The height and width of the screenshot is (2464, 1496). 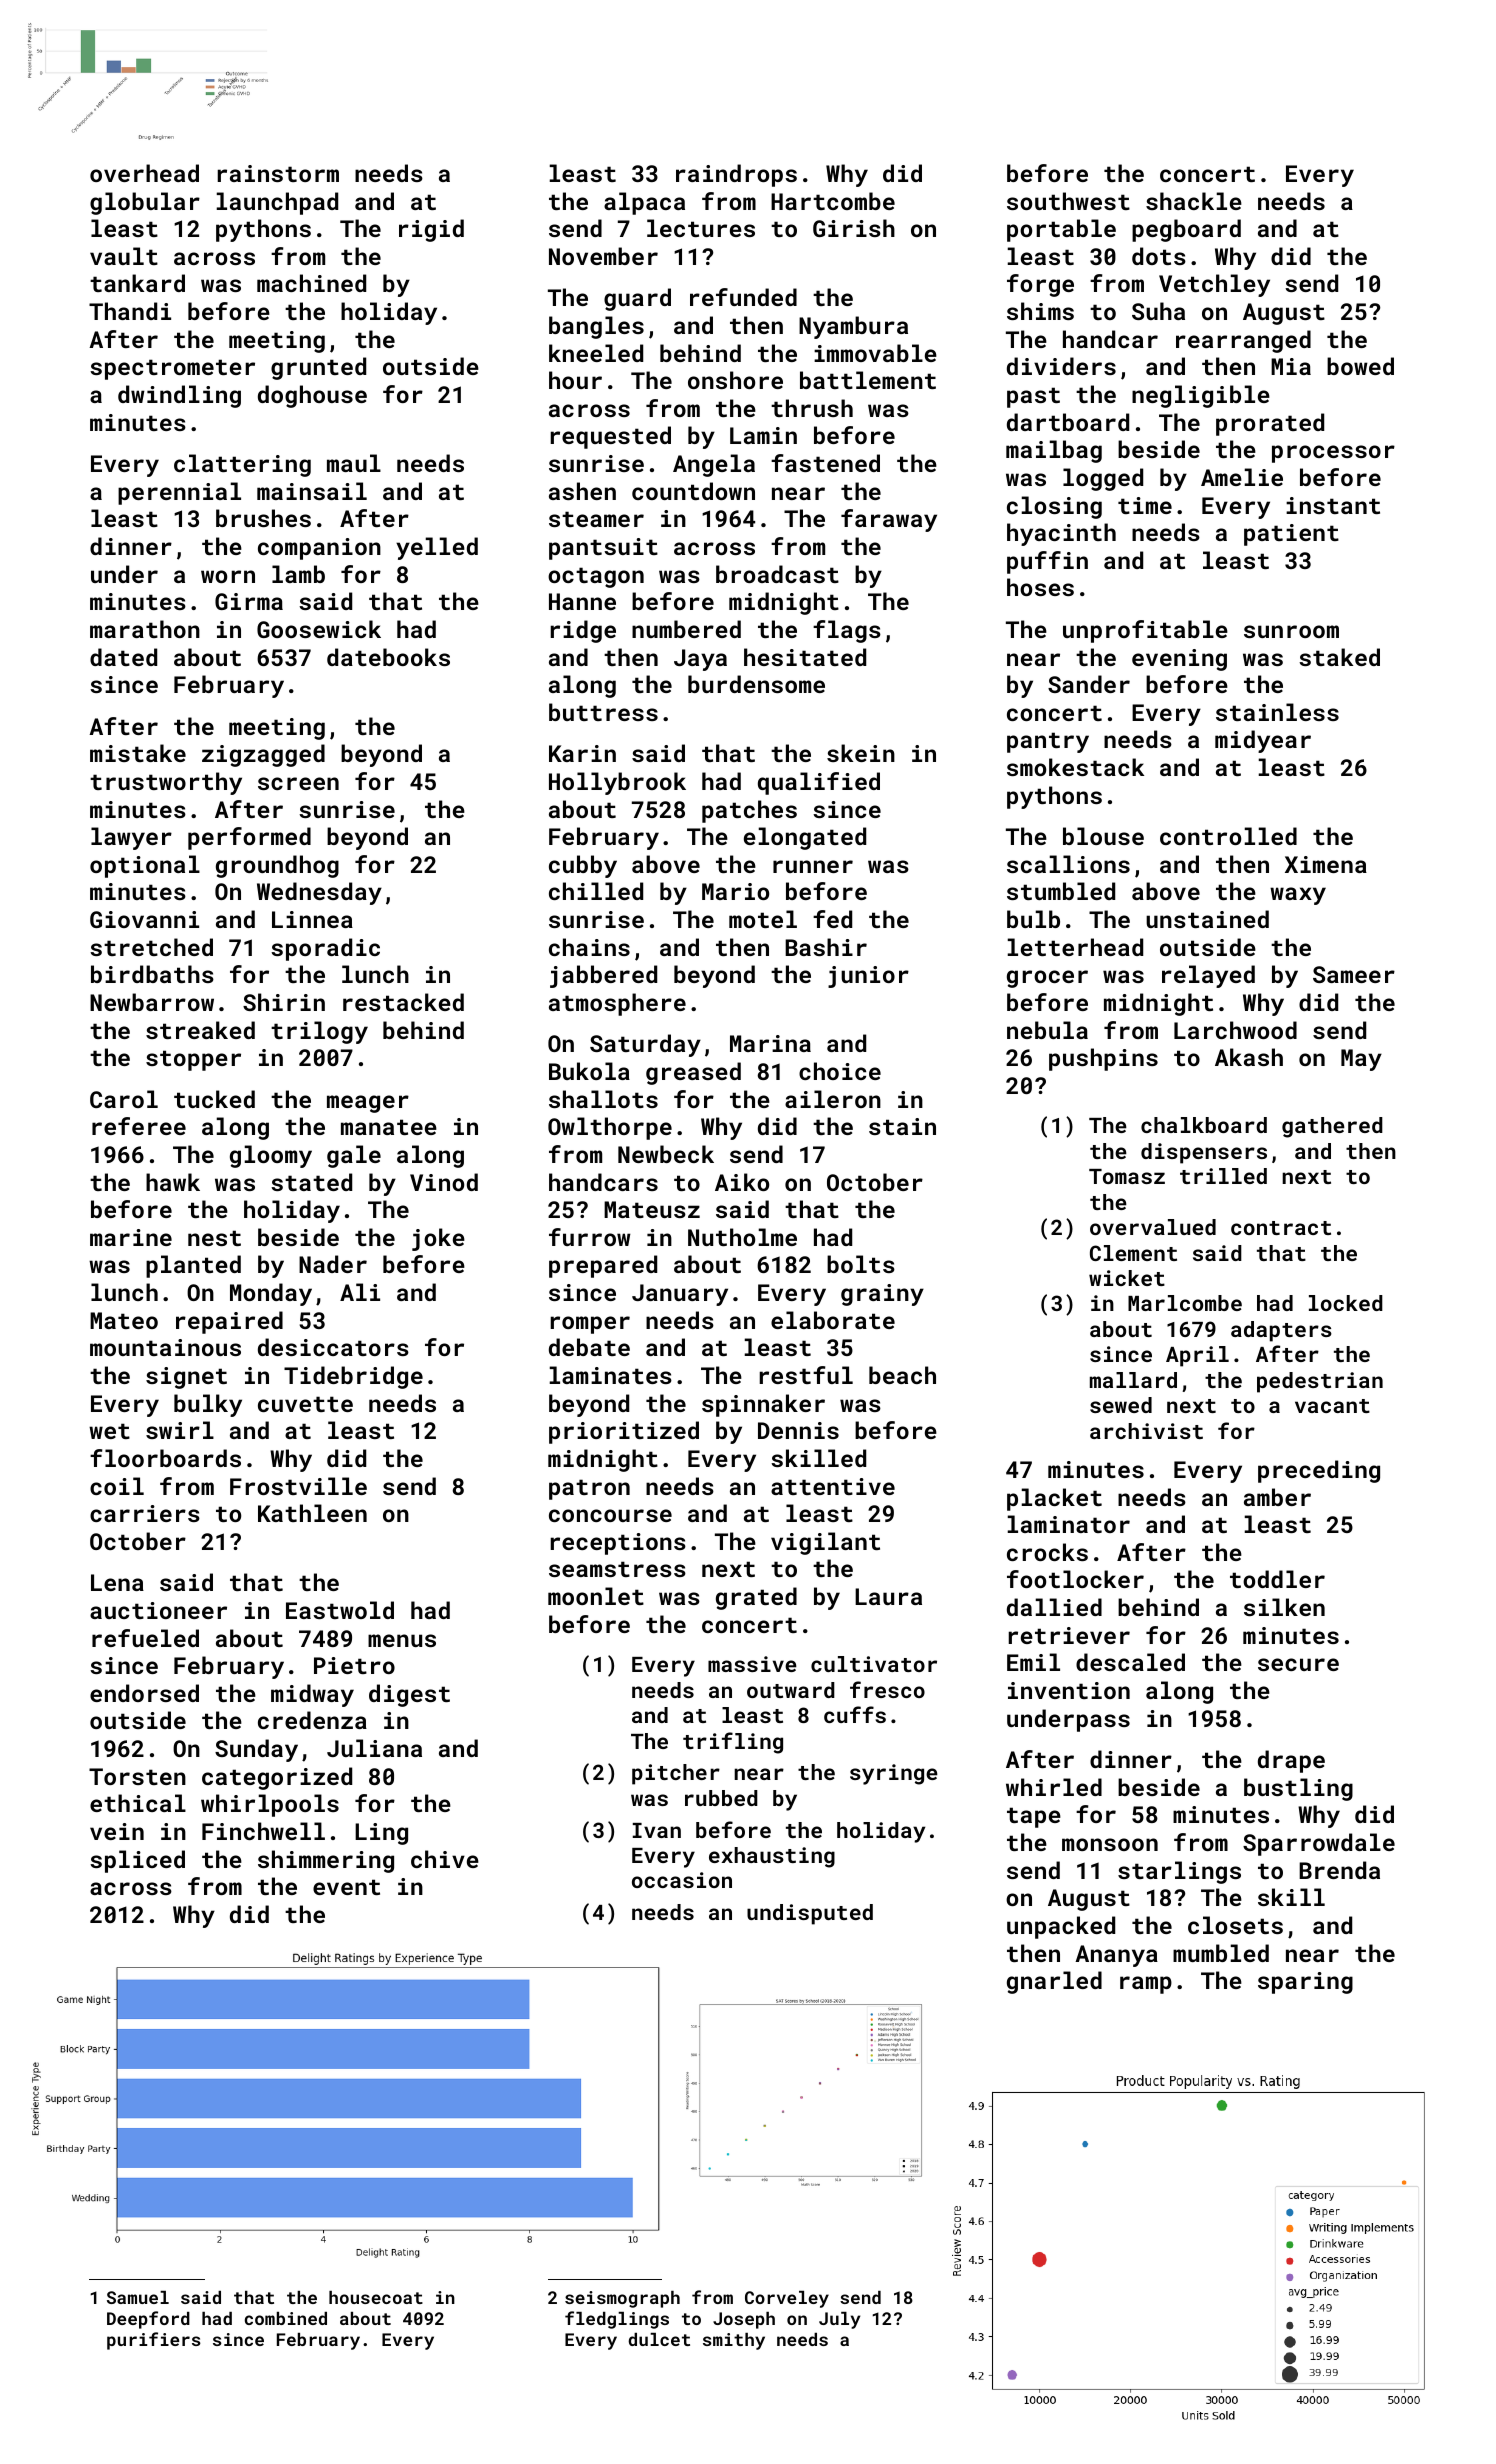 I want to click on Akash, so click(x=1249, y=1057).
